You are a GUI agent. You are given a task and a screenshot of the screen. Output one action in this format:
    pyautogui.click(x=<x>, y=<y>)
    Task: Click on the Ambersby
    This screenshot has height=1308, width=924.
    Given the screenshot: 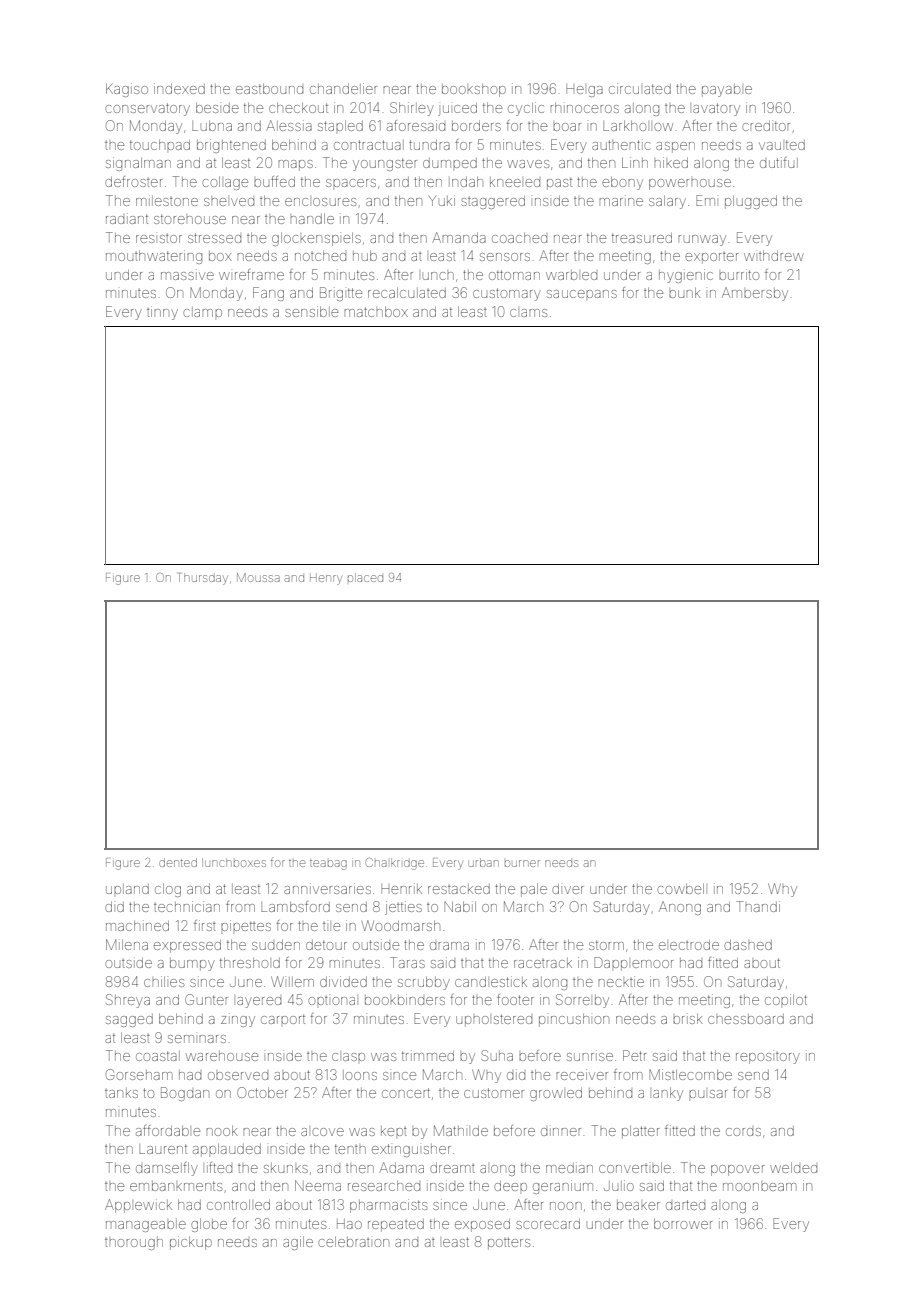 What is the action you would take?
    pyautogui.click(x=755, y=294)
